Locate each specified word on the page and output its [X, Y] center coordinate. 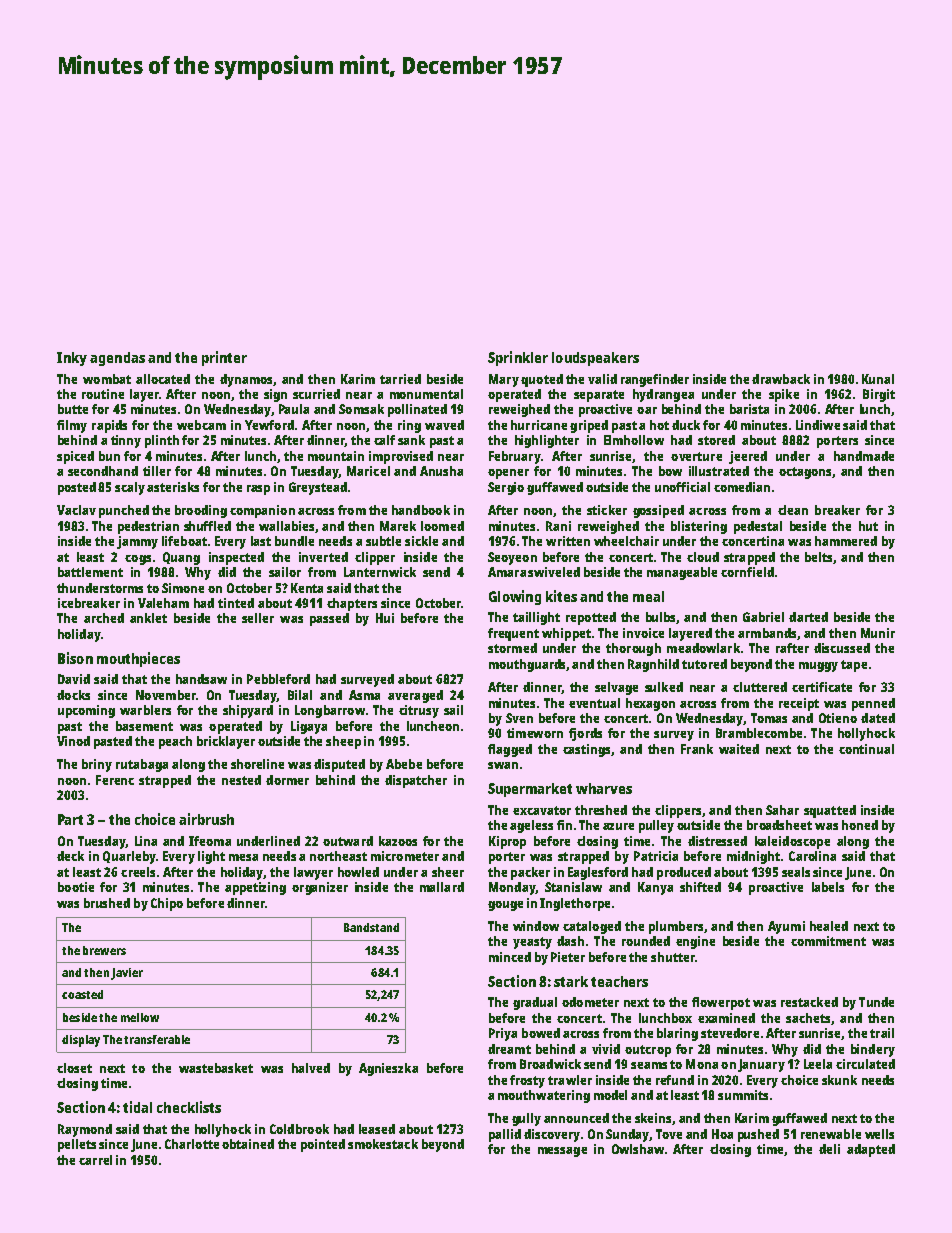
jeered [748, 457]
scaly [130, 488]
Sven [519, 718]
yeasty [532, 943]
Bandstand [371, 927]
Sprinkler [518, 358]
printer [224, 358]
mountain [336, 456]
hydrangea [663, 395]
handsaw [201, 679]
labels [828, 887]
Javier [127, 974]
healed [829, 926]
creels [138, 872]
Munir [878, 633]
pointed [323, 1145]
